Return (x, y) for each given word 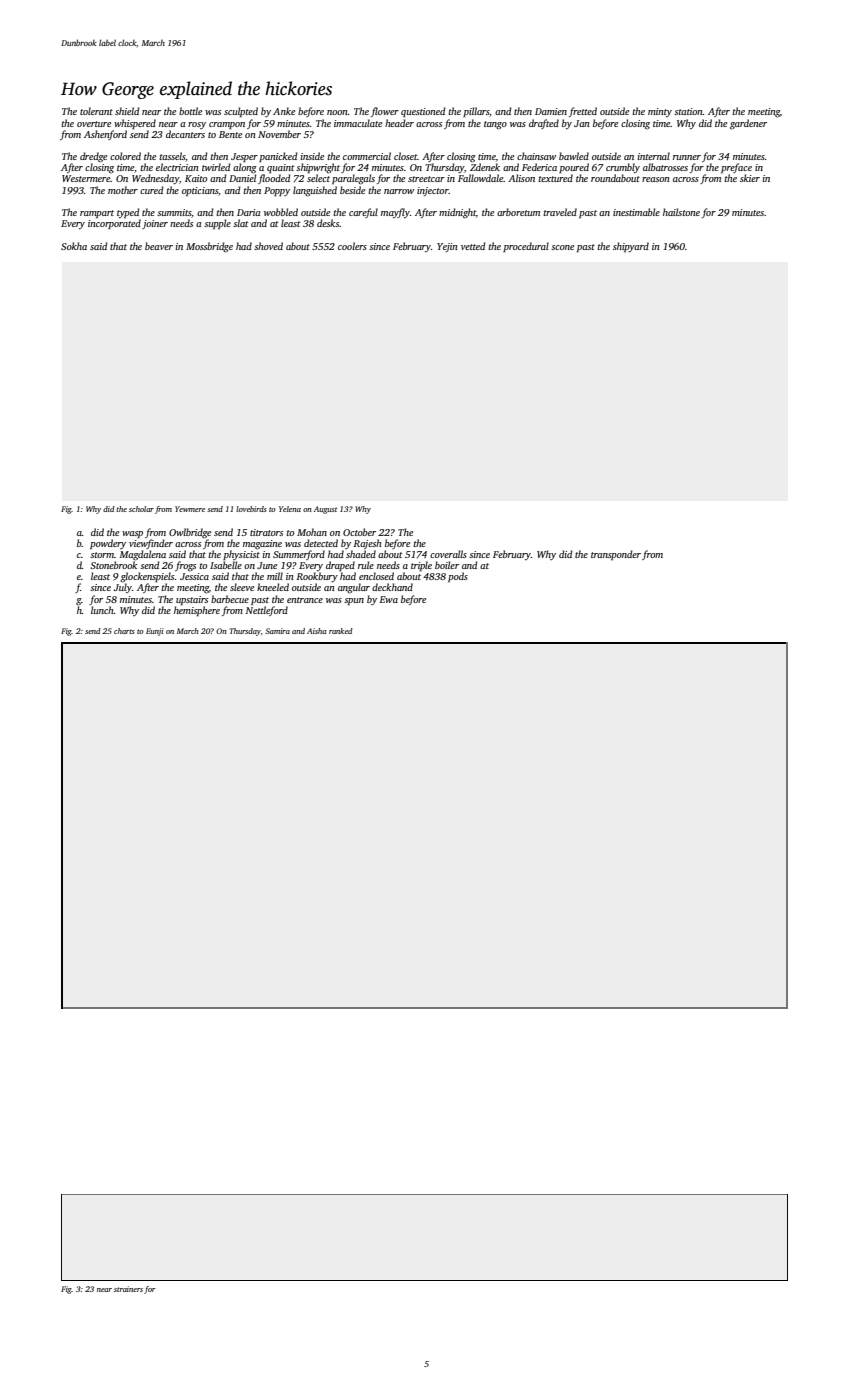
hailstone (681, 212)
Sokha (74, 246)
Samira (277, 631)
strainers (128, 1289)
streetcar (426, 179)
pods (458, 577)
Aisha (317, 631)
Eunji (155, 632)
